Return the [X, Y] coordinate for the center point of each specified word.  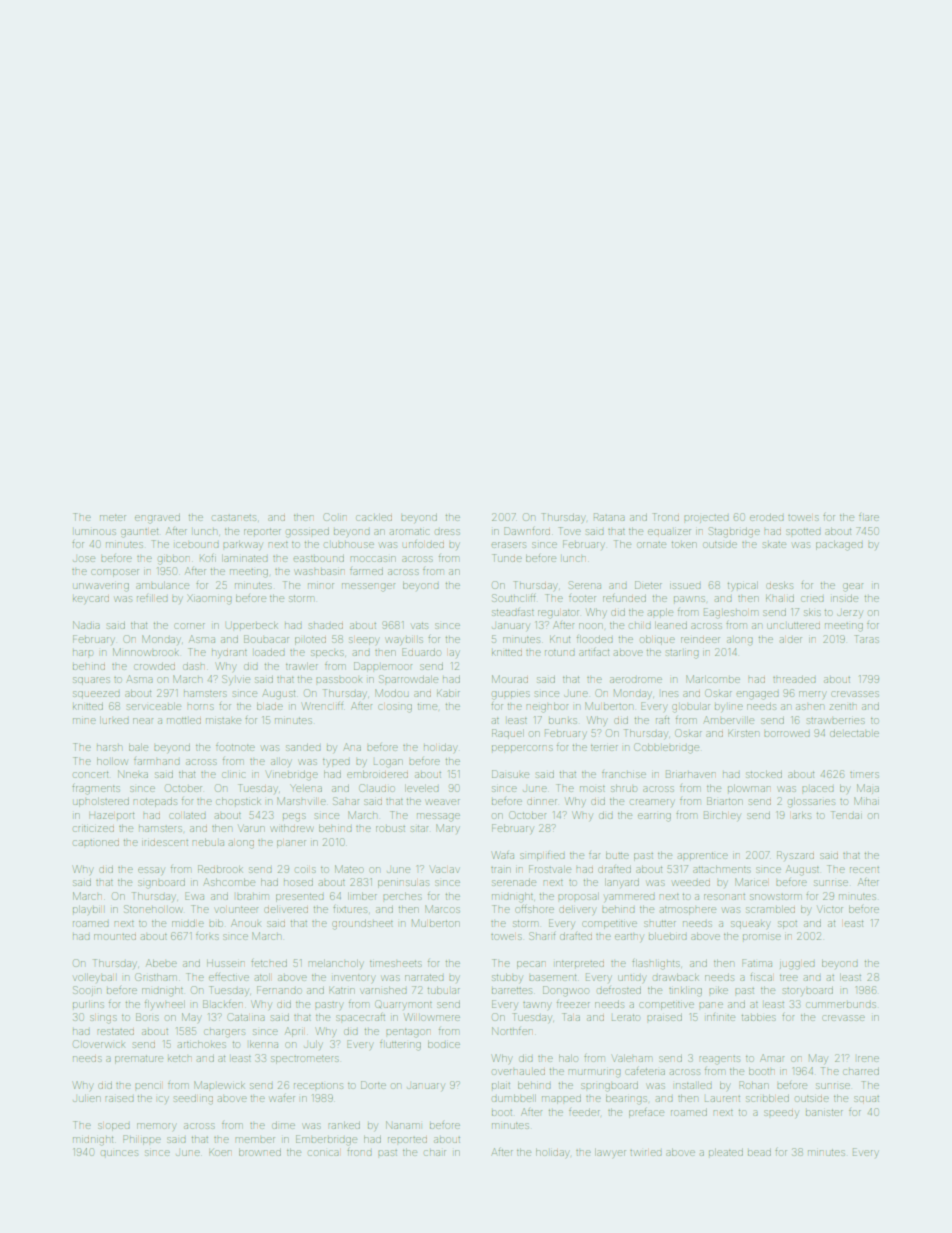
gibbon [173, 560]
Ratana [609, 517]
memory [156, 1127]
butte [617, 855]
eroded [766, 517]
